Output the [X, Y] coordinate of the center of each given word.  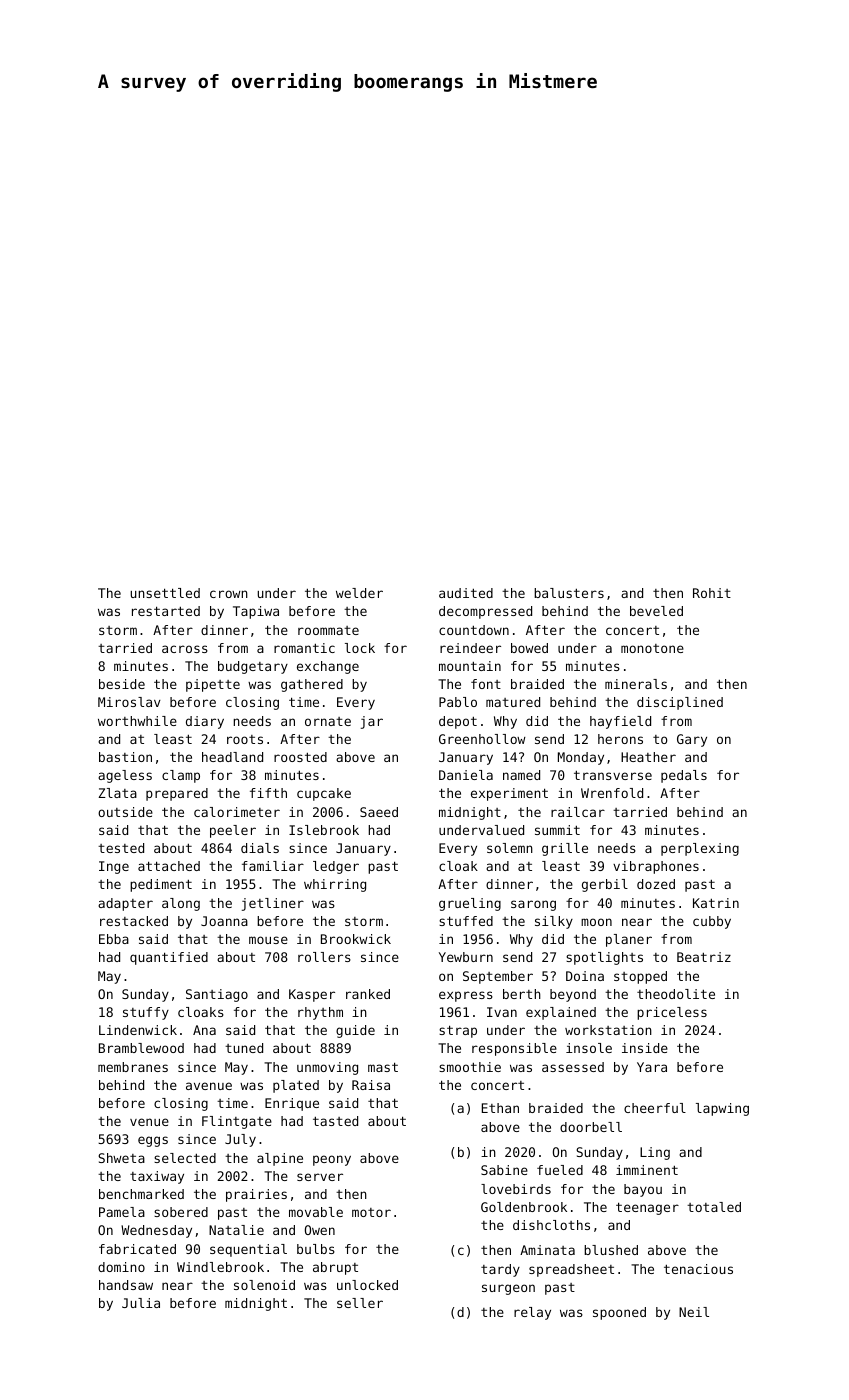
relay [532, 1313]
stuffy [146, 1013]
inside [645, 1048]
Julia [141, 1303]
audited [466, 593]
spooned [619, 1313]
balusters [569, 593]
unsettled [165, 593]
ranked [368, 994]
